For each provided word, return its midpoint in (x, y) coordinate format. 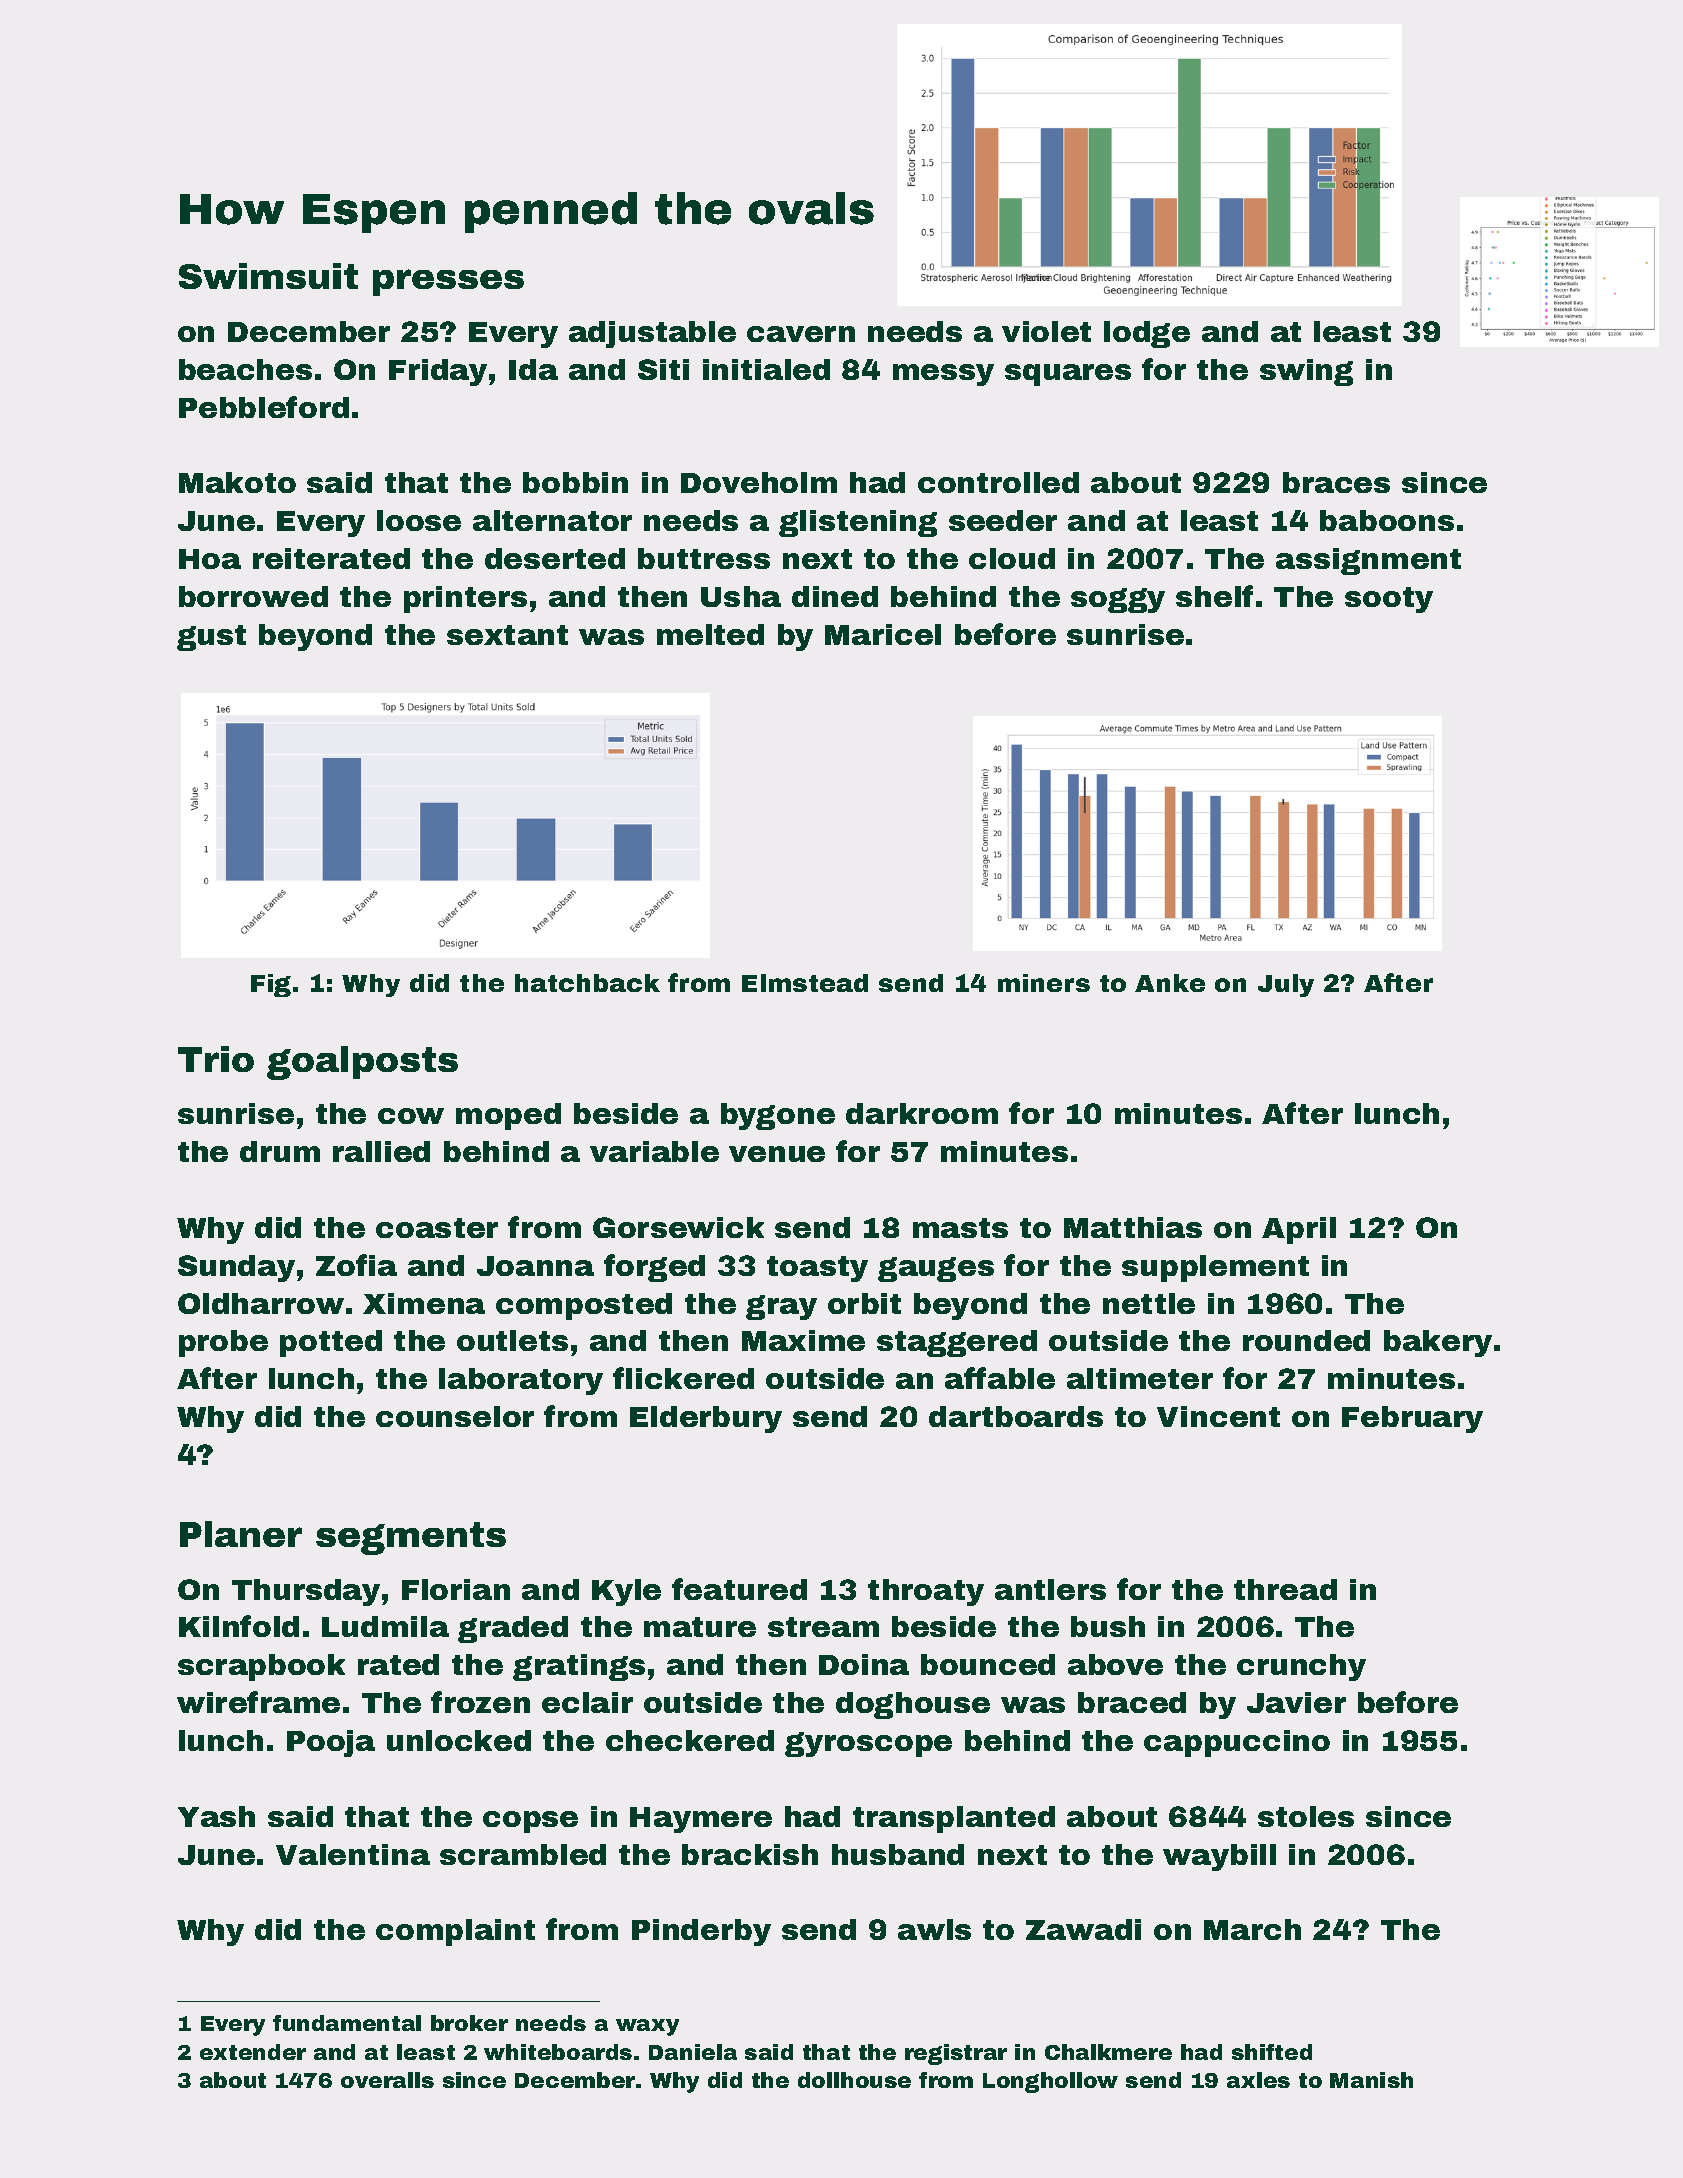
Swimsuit (268, 276)
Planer (241, 1534)
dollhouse (854, 2080)
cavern (801, 334)
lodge (1147, 334)
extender (253, 2052)
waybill (1219, 1857)
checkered (690, 1740)
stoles (1306, 1816)
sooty (1389, 600)
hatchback (587, 983)
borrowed (253, 596)
